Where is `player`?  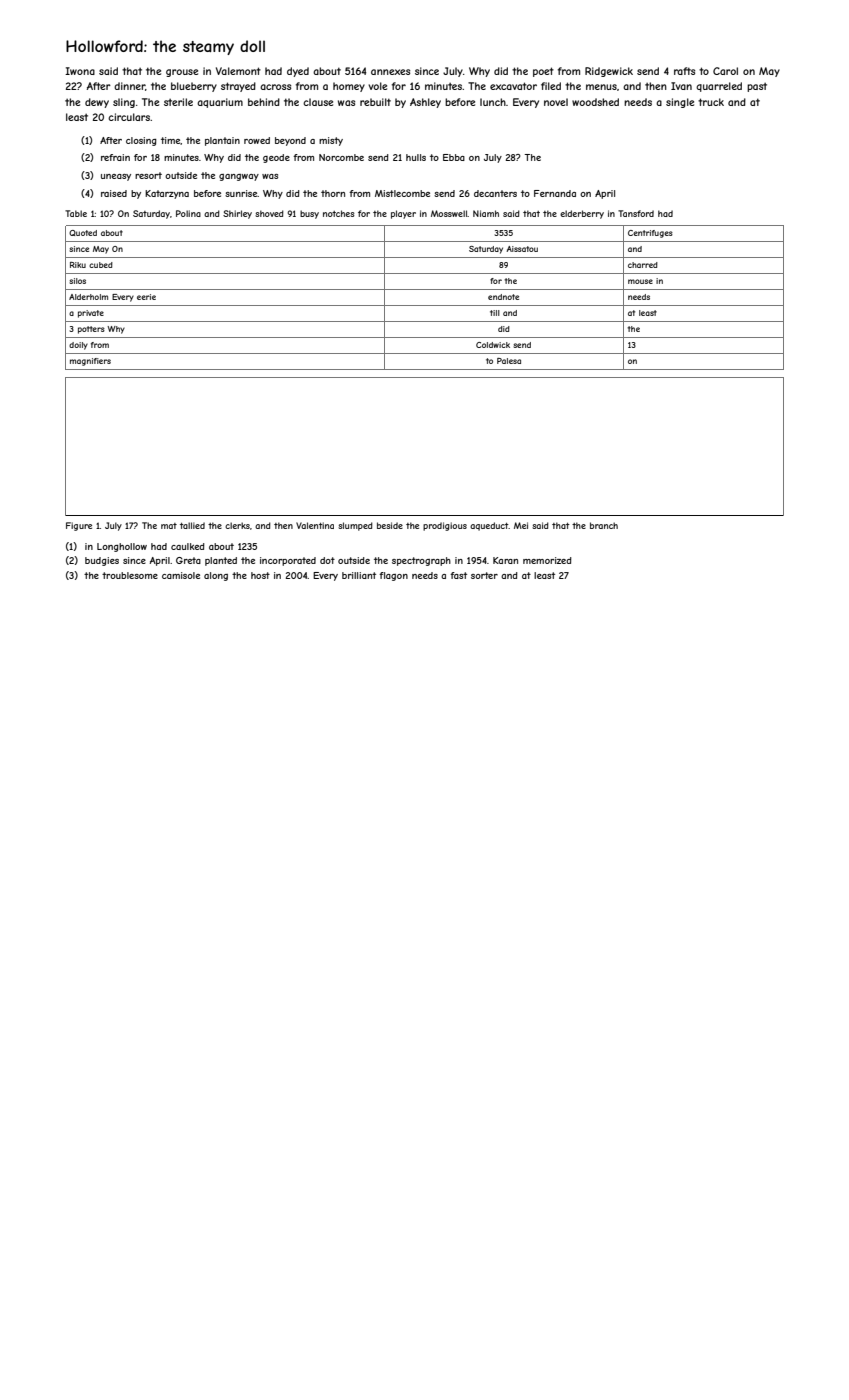 player is located at coordinates (403, 214).
